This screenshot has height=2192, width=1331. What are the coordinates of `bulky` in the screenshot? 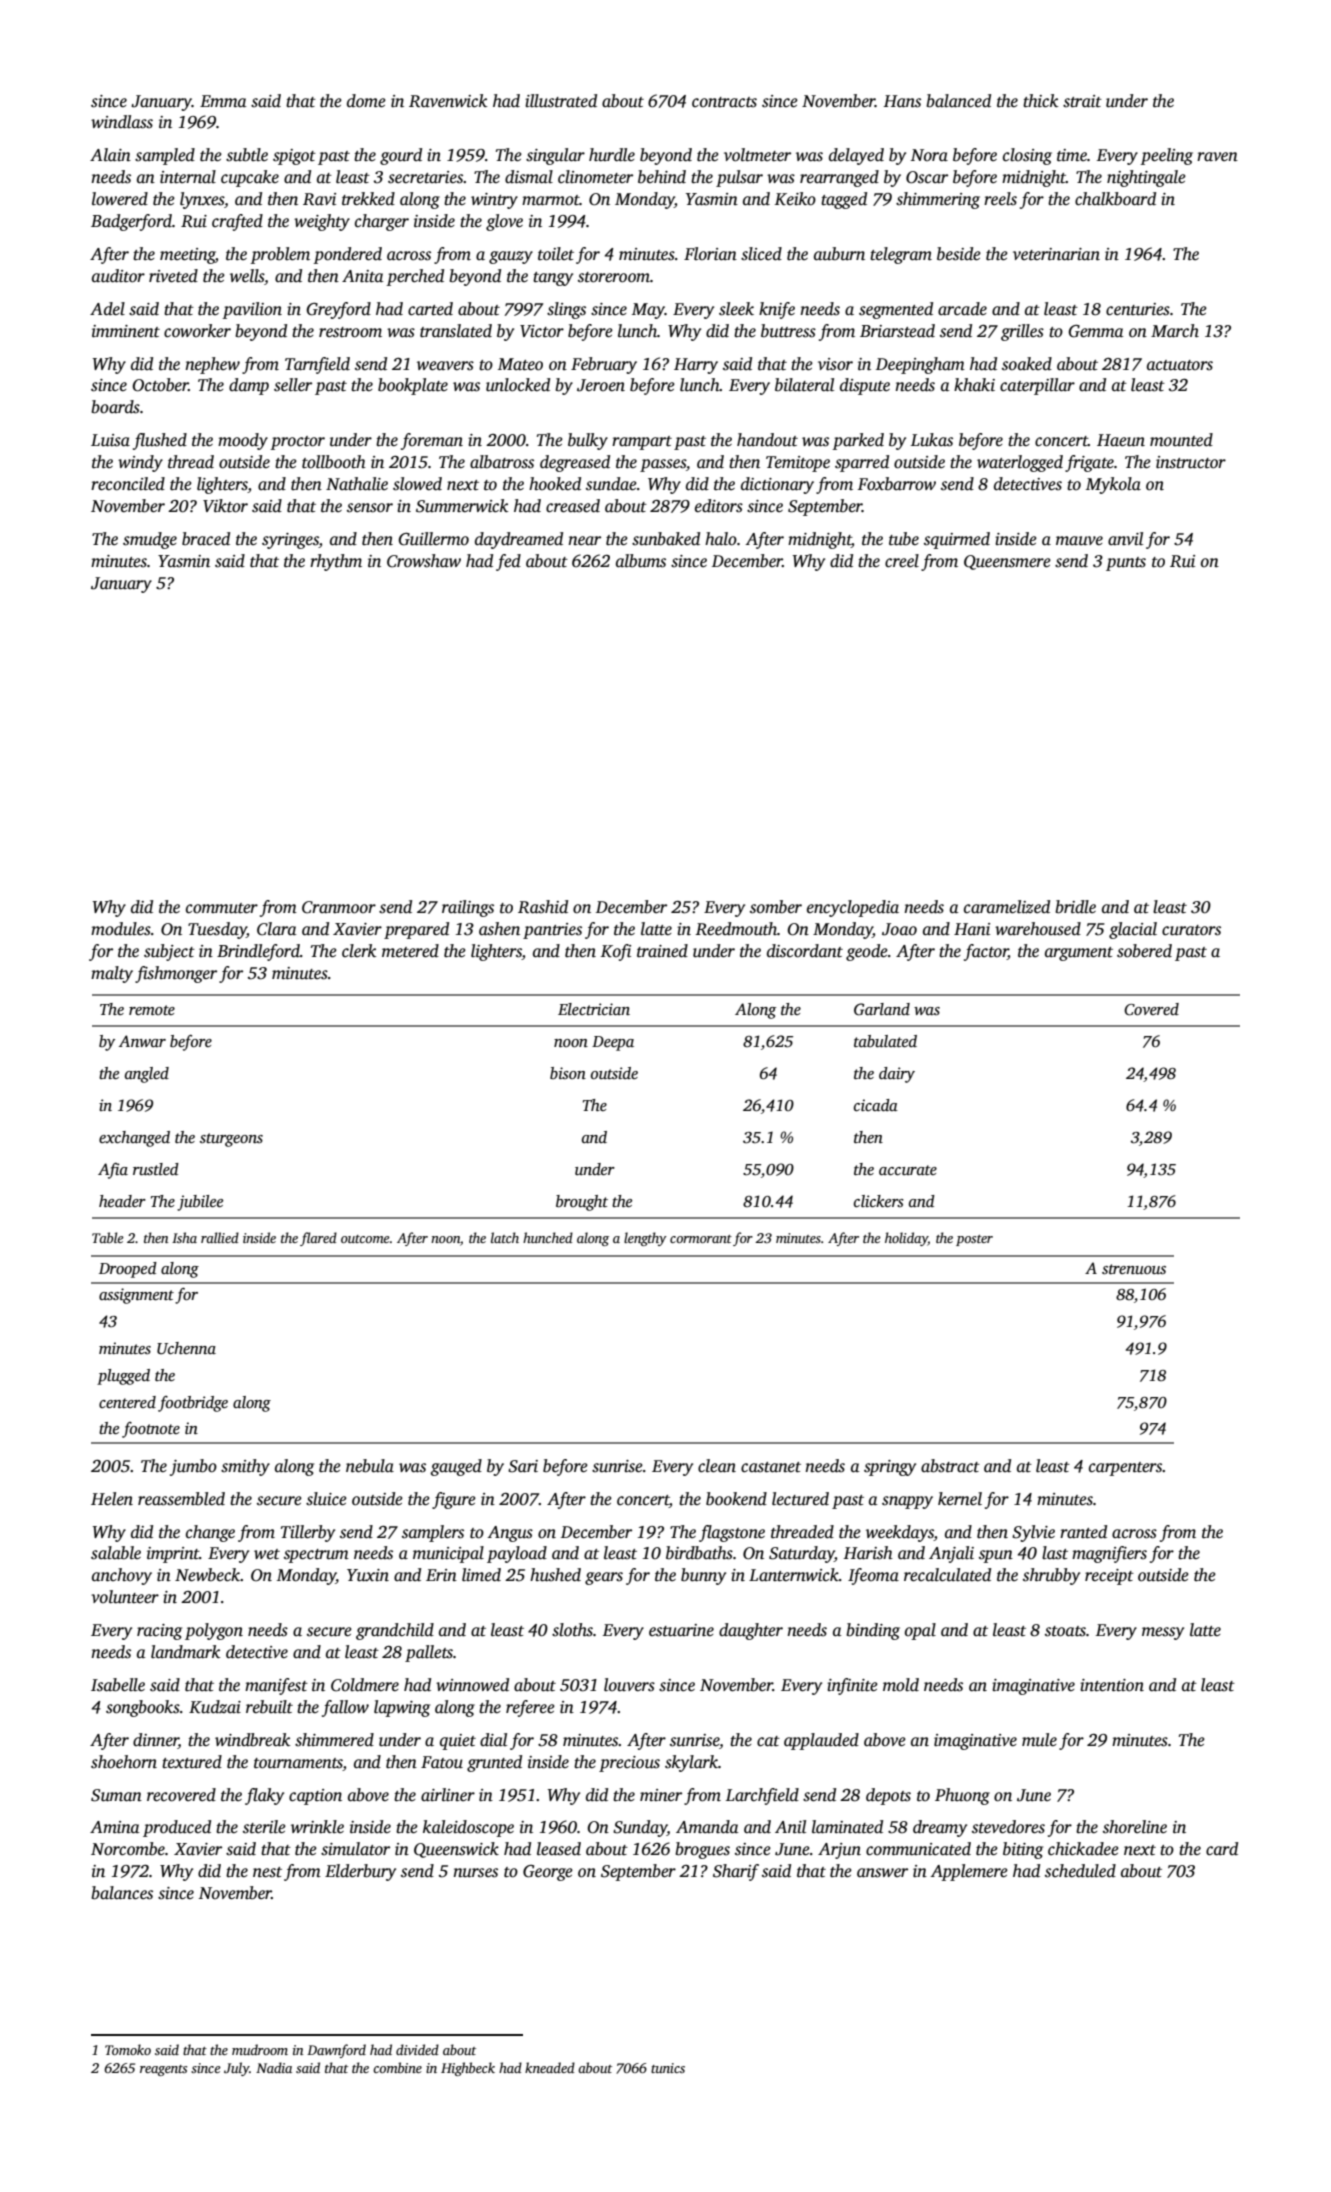 It's located at (588, 441).
